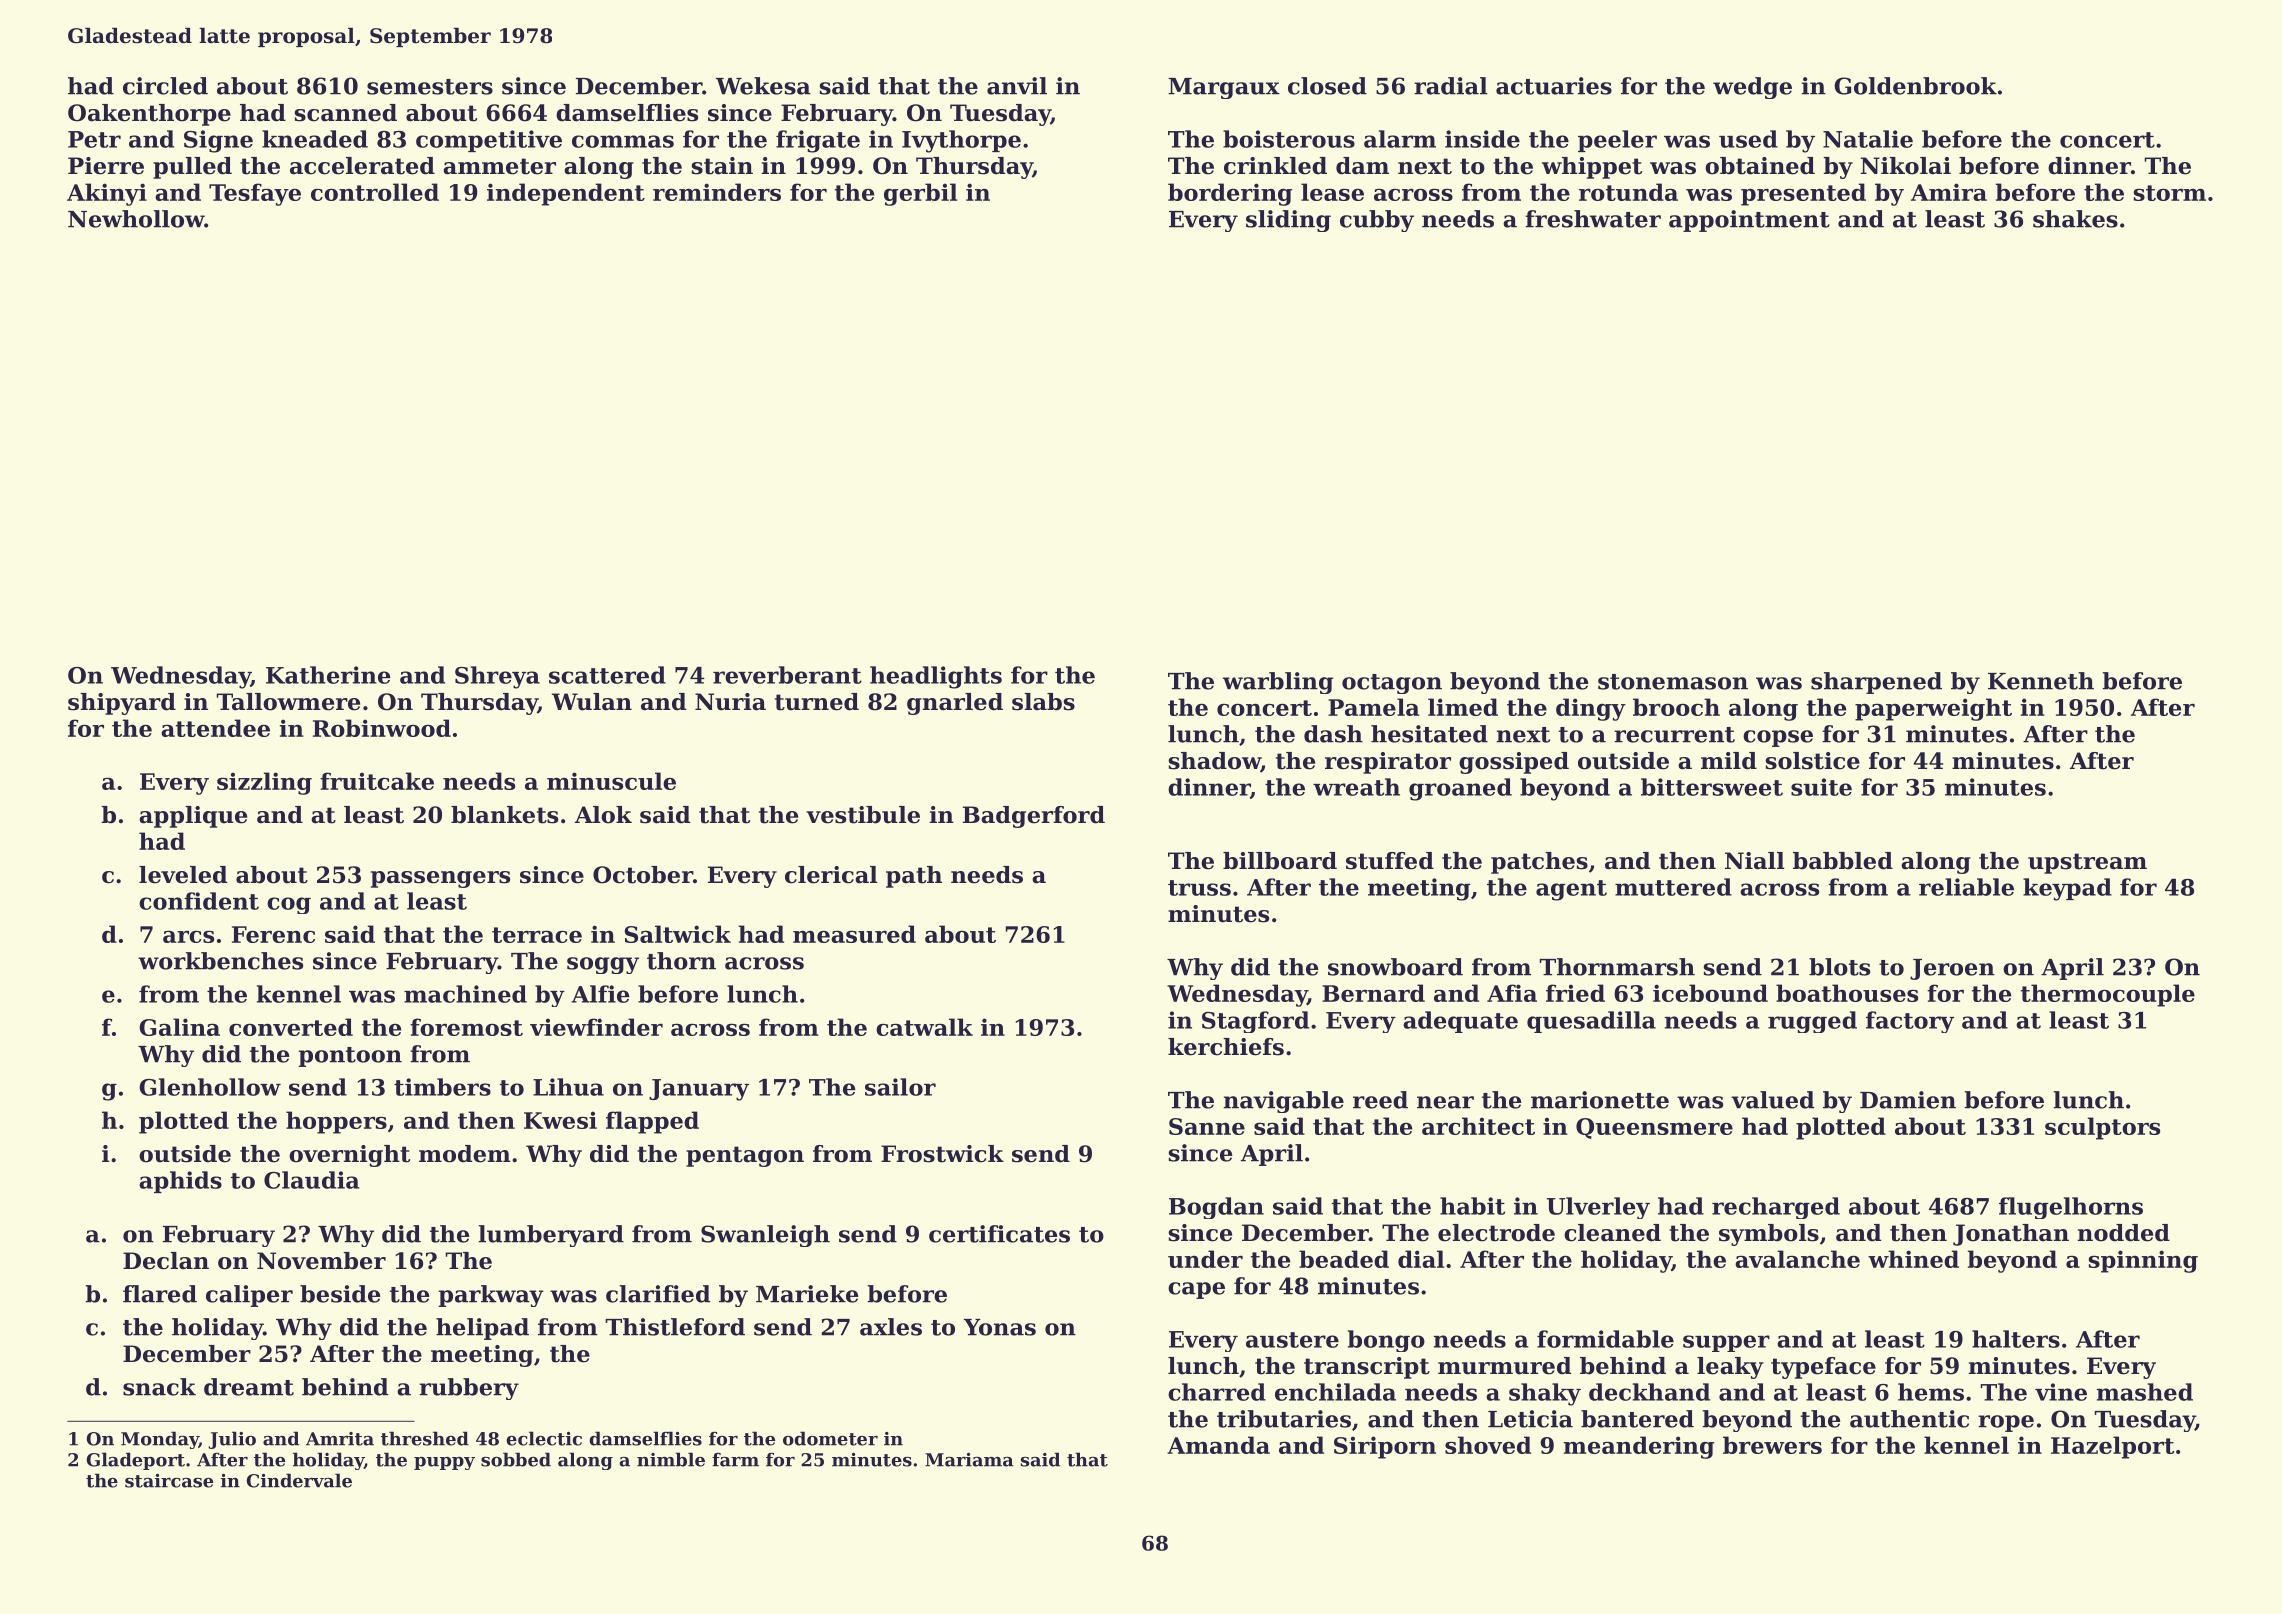 This image has width=2282, height=1614. I want to click on stonemason, so click(1673, 682).
